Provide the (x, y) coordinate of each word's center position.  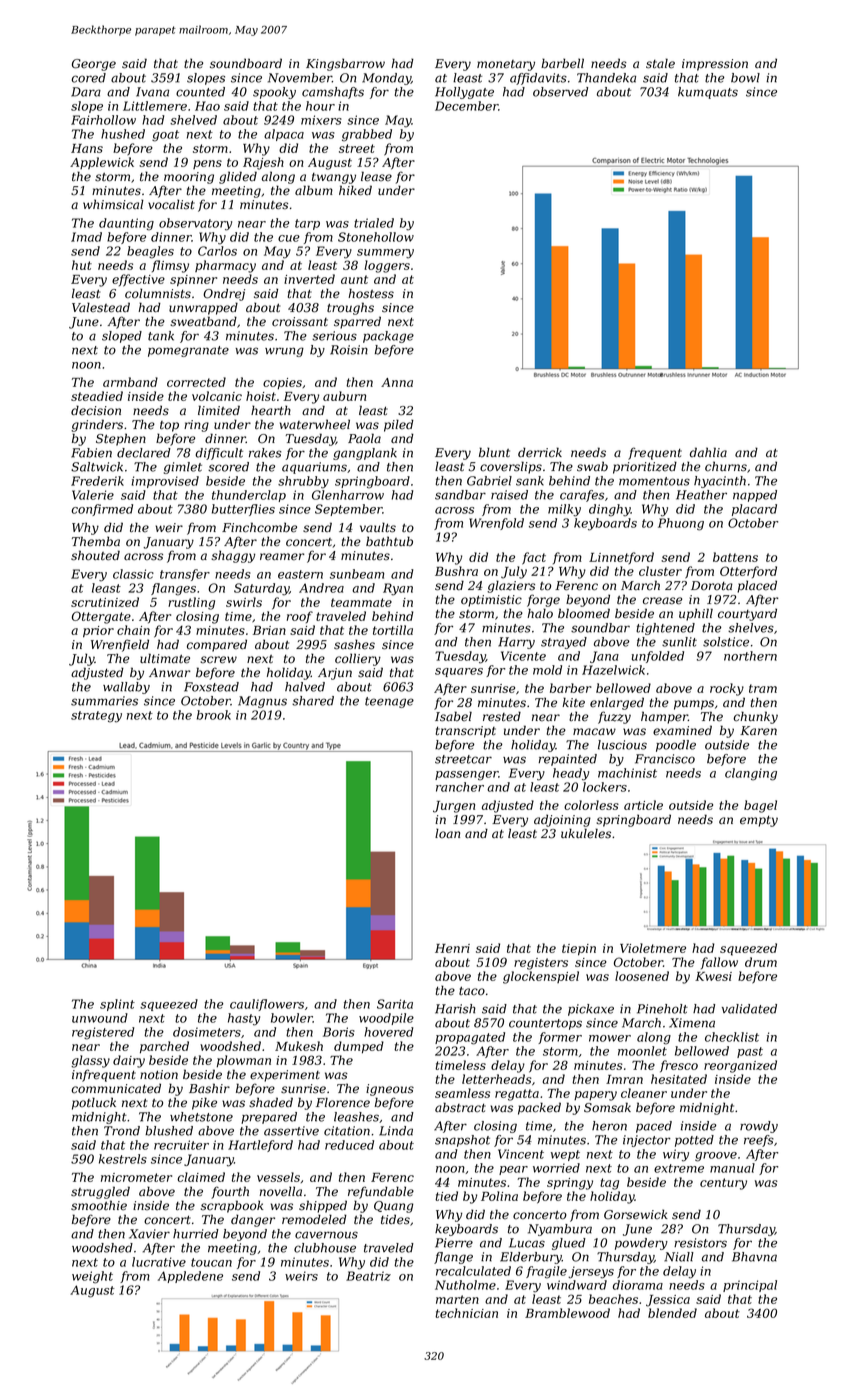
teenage (389, 702)
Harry (516, 643)
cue (289, 238)
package (388, 337)
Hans (87, 148)
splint (117, 1005)
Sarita (395, 1004)
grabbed (367, 135)
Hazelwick (613, 670)
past (750, 1052)
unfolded (658, 657)
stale (660, 63)
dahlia (708, 452)
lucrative (159, 1262)
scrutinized (105, 602)
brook (214, 715)
